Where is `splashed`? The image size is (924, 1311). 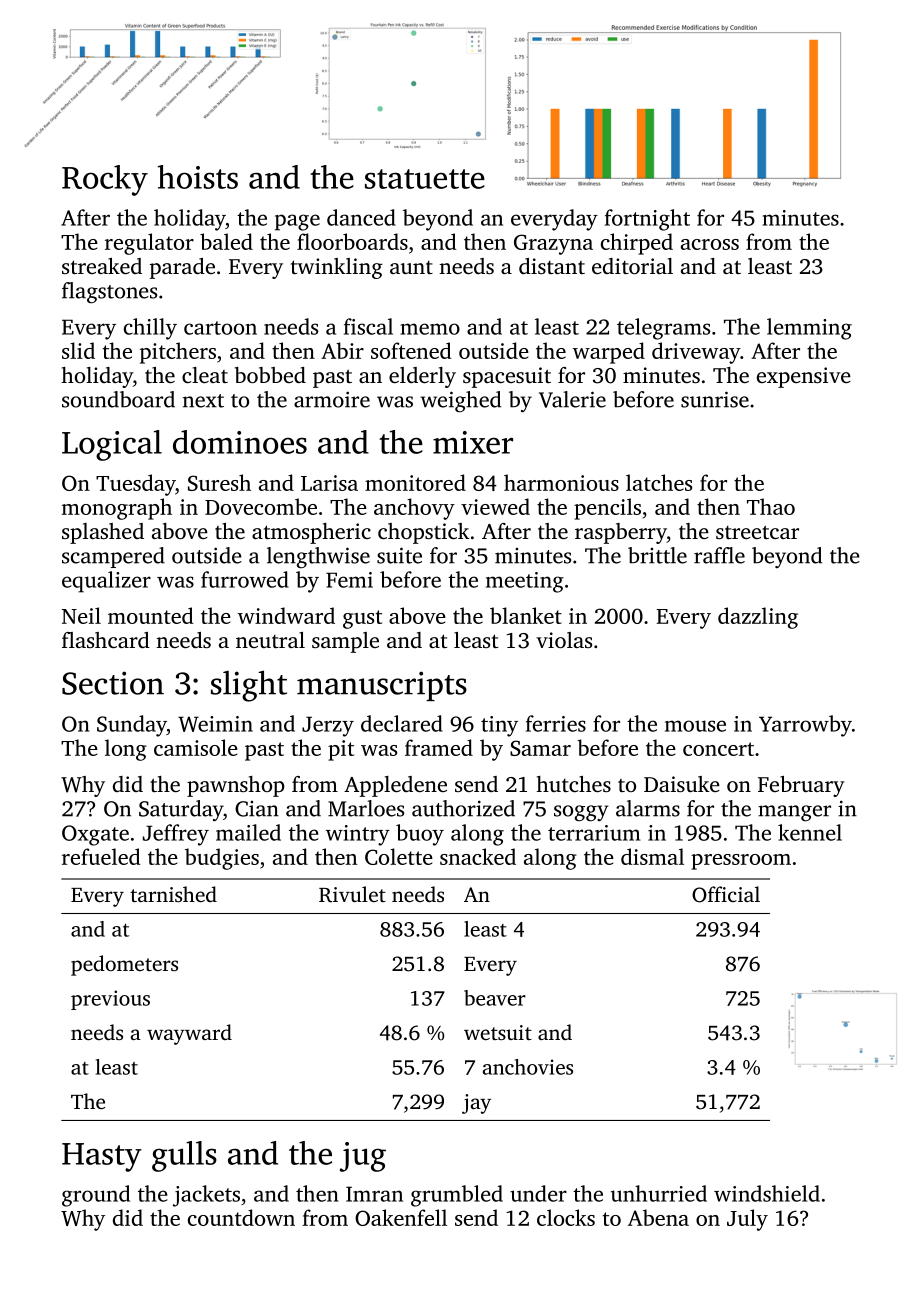
splashed is located at coordinates (103, 533).
